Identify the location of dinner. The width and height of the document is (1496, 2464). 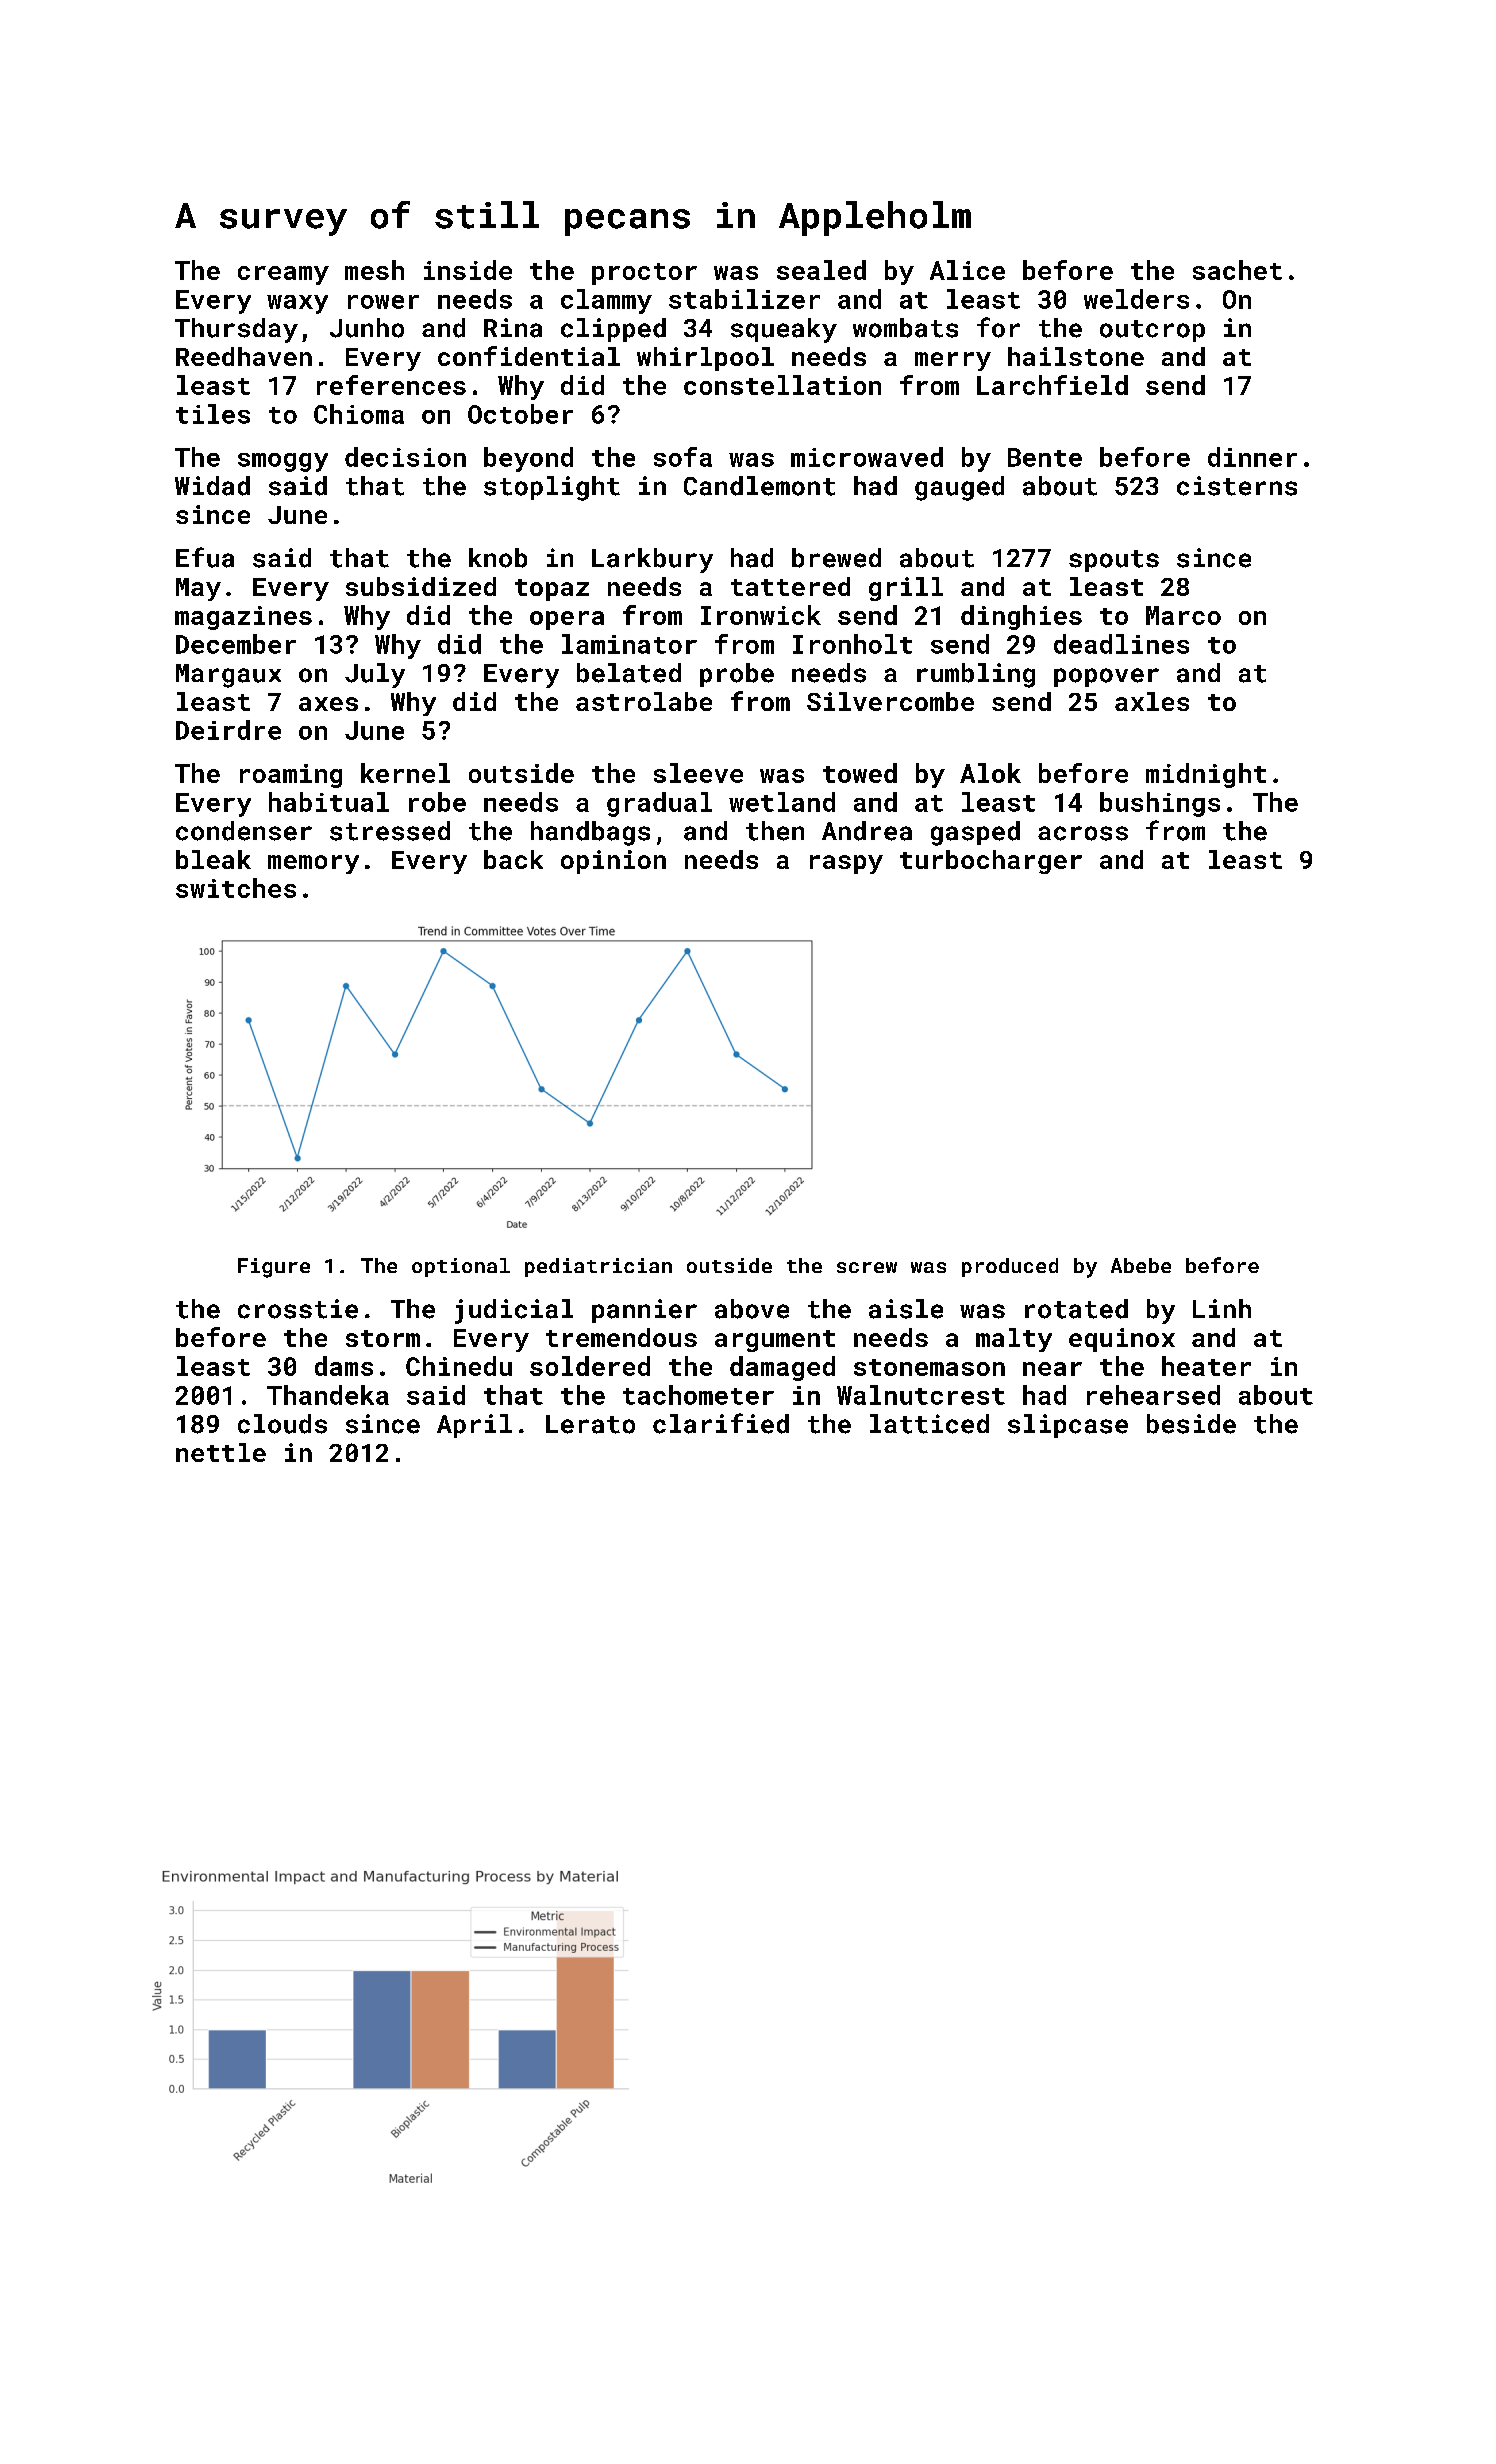
(1252, 457).
